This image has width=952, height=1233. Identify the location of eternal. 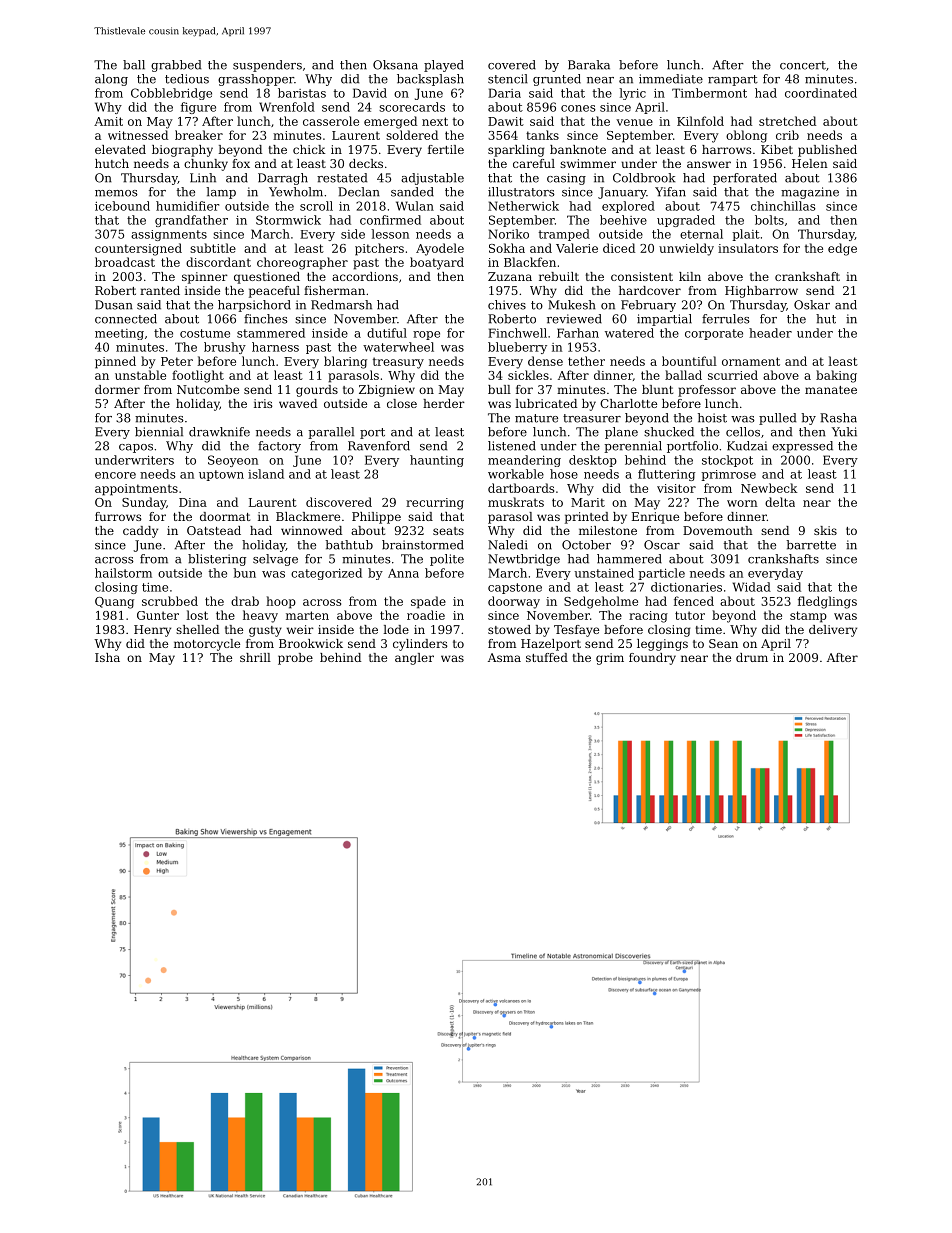
(701, 234).
